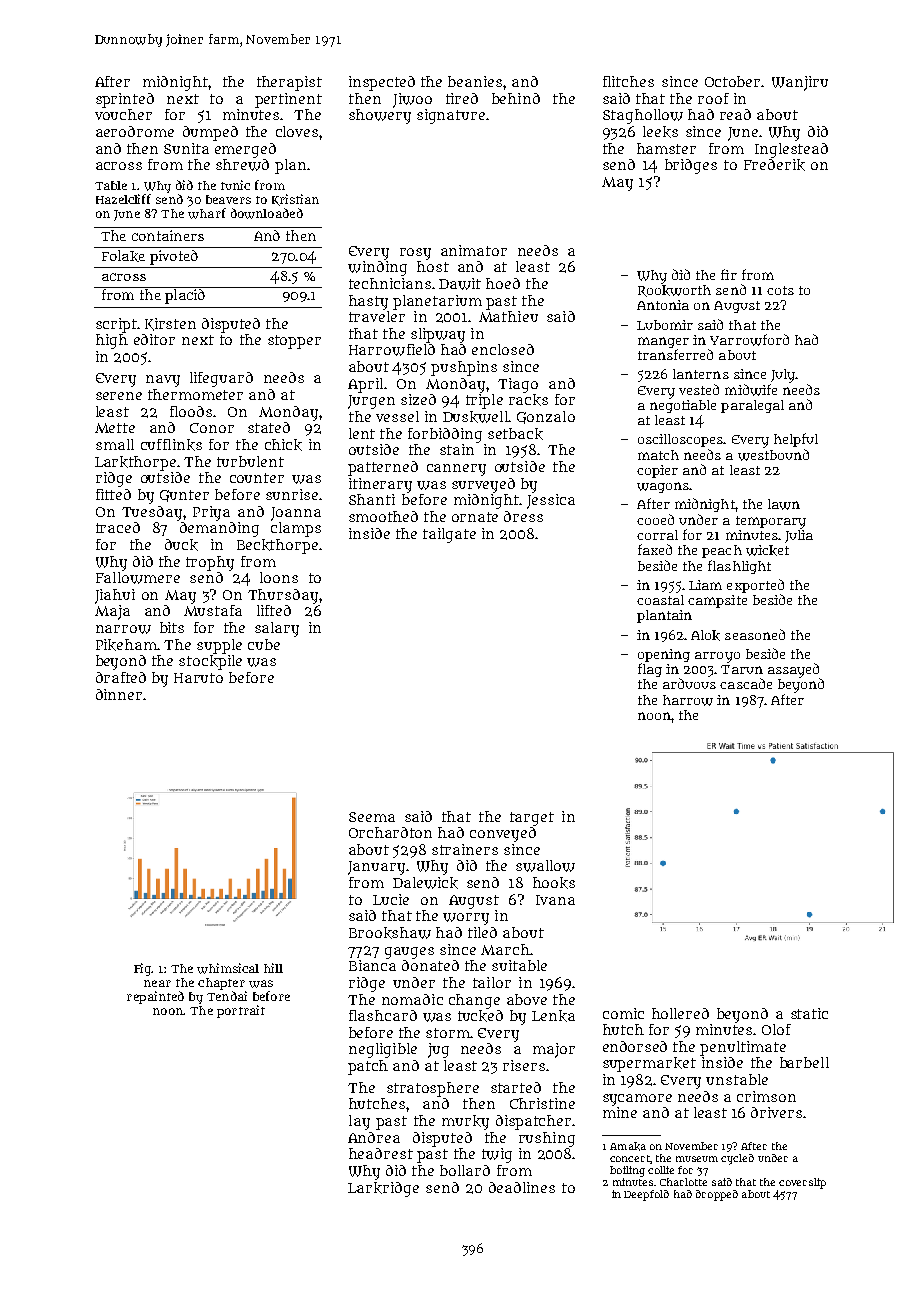  What do you see at coordinates (257, 478) in the document?
I see `counter` at bounding box center [257, 478].
